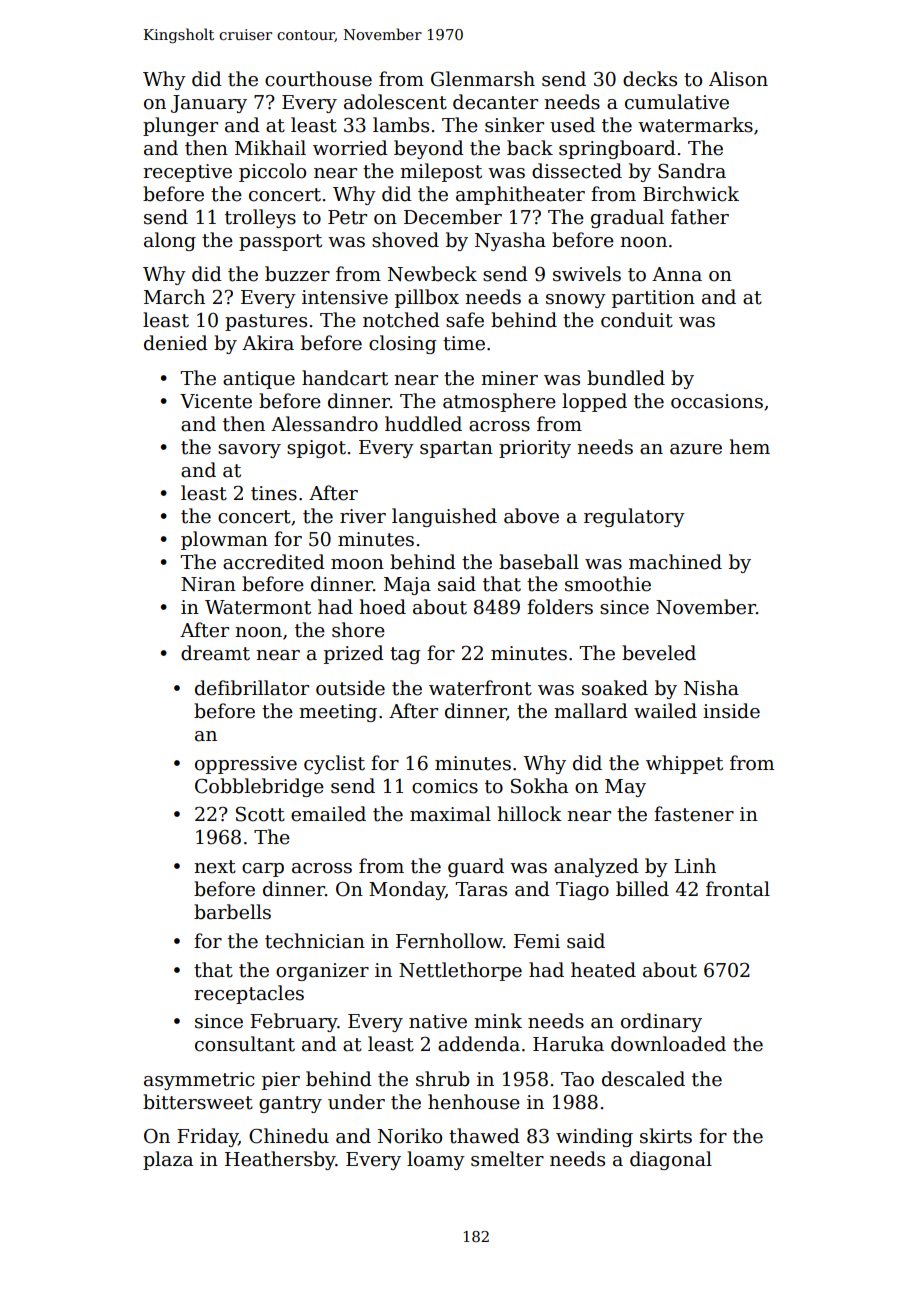  What do you see at coordinates (199, 1081) in the screenshot?
I see `asymmetric` at bounding box center [199, 1081].
